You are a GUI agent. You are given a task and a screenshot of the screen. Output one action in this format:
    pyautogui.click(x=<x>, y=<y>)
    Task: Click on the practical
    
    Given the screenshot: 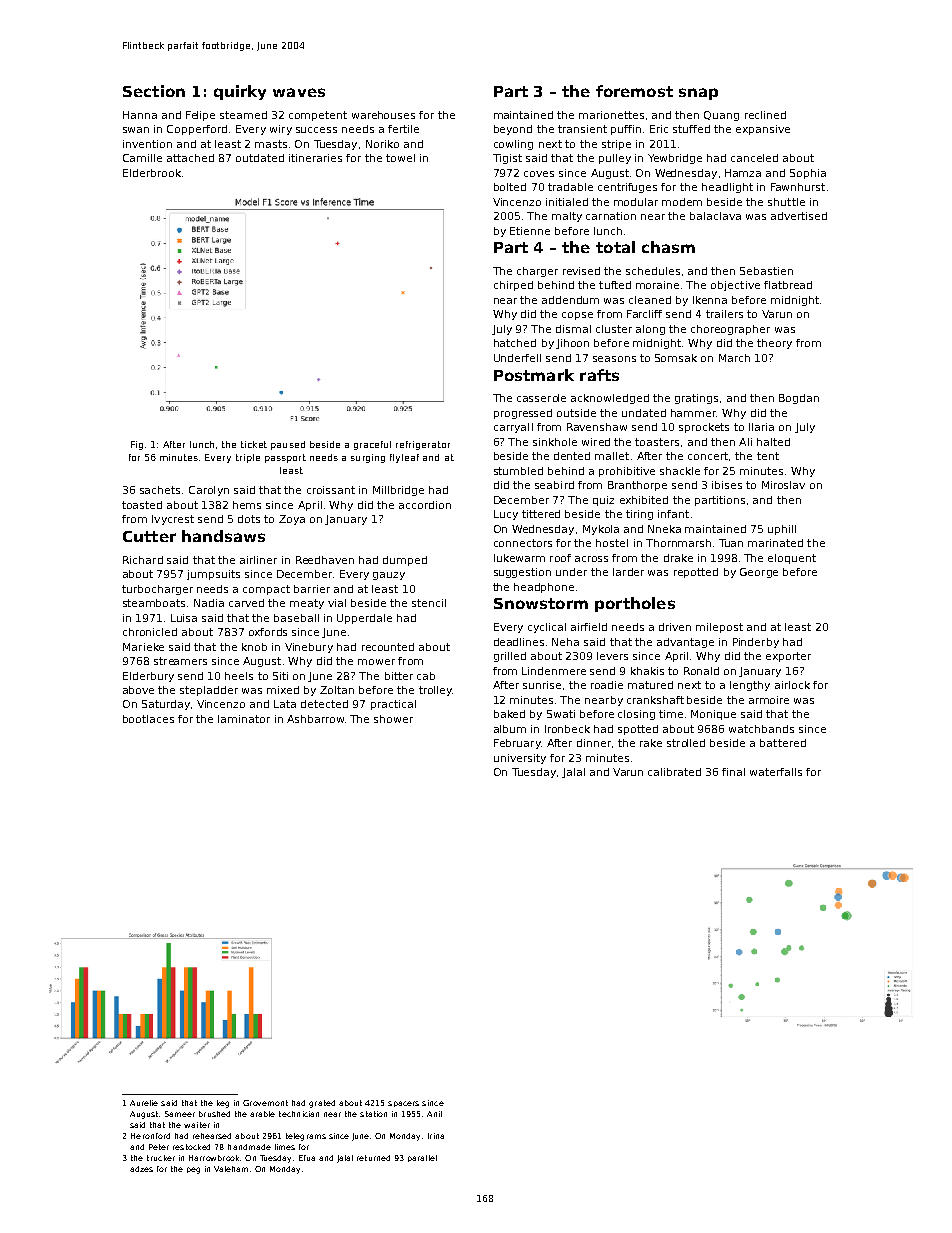 What is the action you would take?
    pyautogui.click(x=393, y=705)
